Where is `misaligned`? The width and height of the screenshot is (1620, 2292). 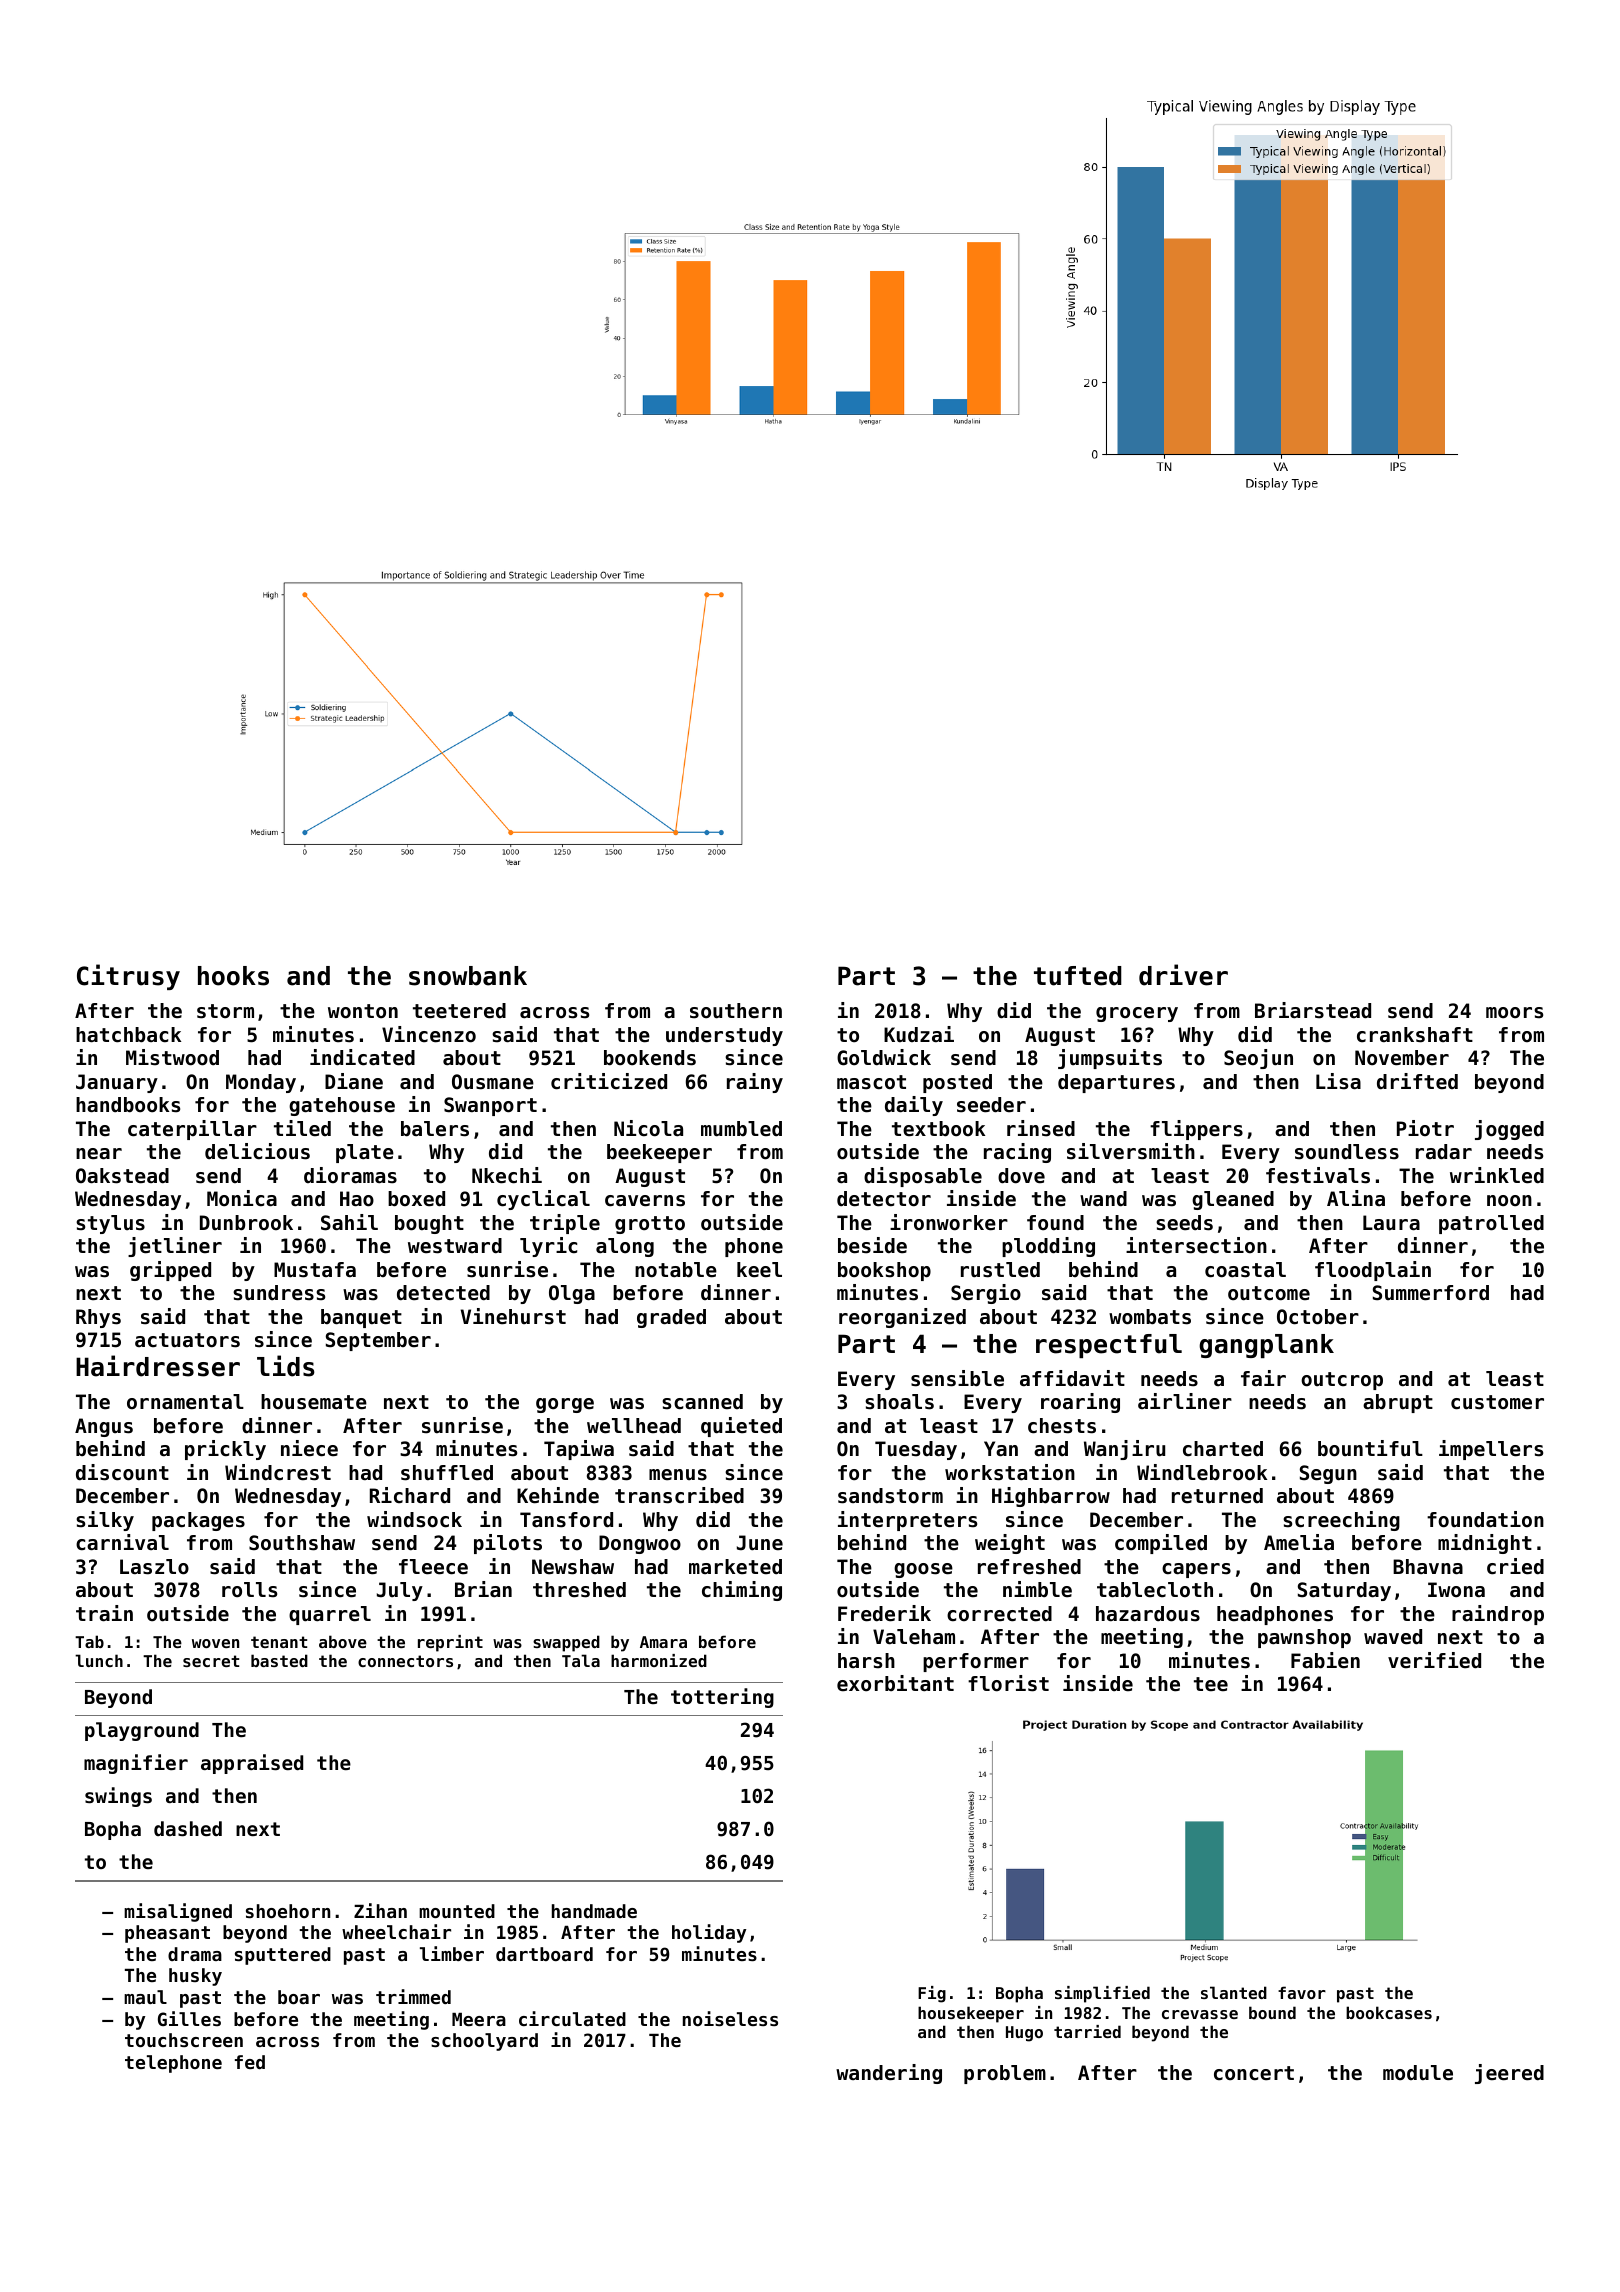
misaligned is located at coordinates (178, 1912).
